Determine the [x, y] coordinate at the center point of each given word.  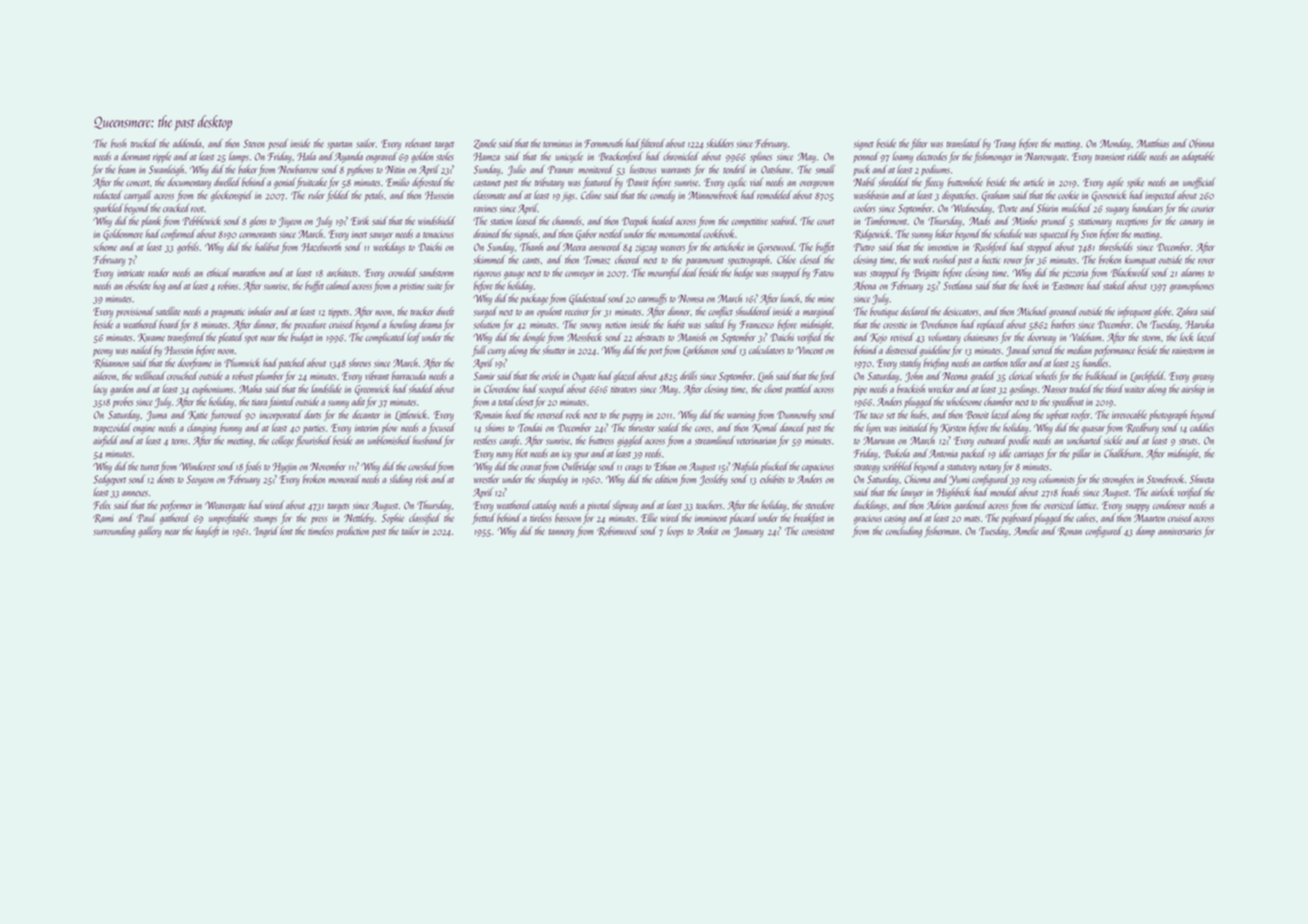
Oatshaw [776, 169]
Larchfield [1147, 376]
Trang [1005, 145]
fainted [281, 402]
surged [485, 312]
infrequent [1135, 312]
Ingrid [266, 531]
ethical [218, 272]
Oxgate [584, 377]
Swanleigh [166, 170]
